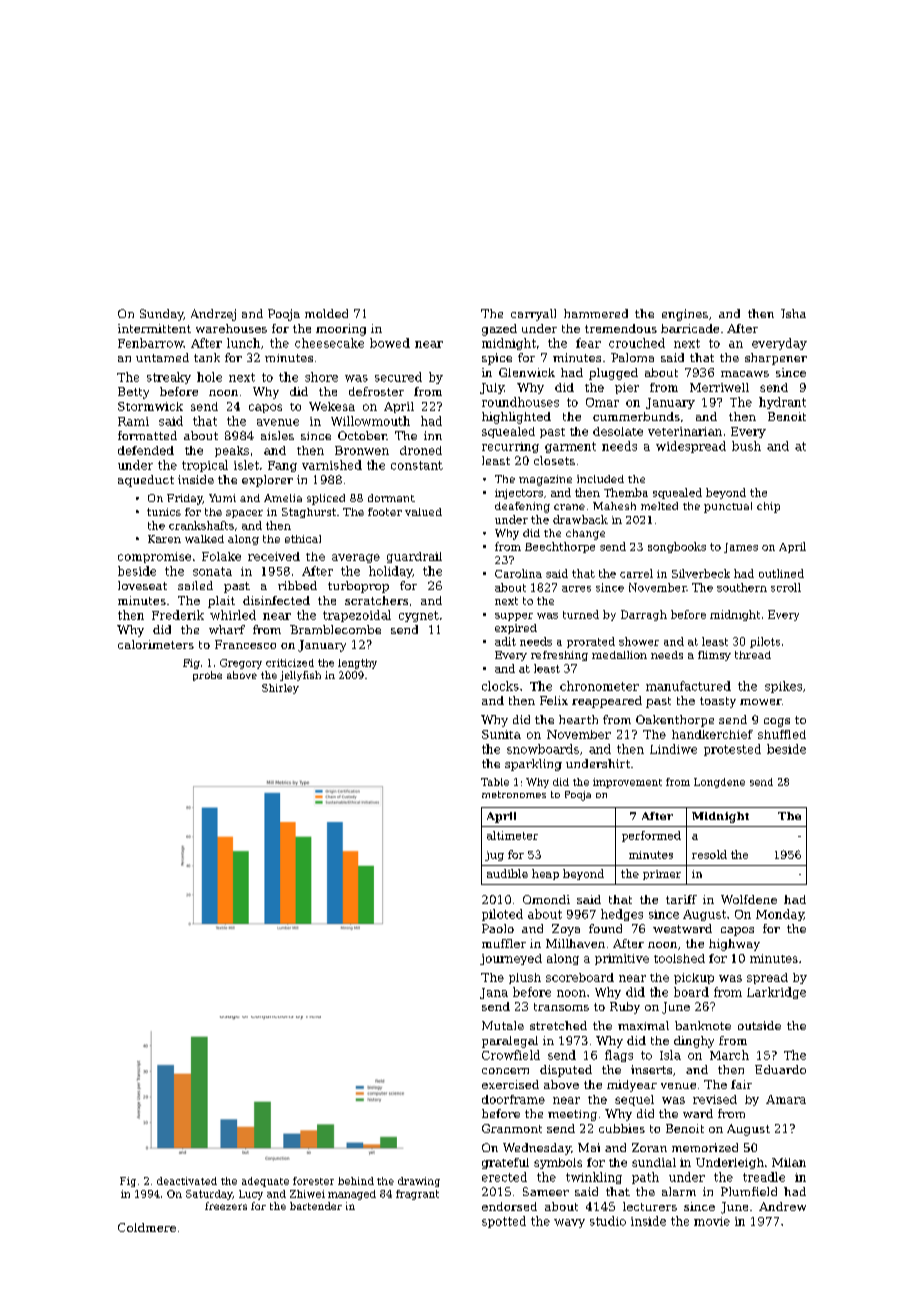  What do you see at coordinates (703, 1025) in the image?
I see `banknote` at bounding box center [703, 1025].
